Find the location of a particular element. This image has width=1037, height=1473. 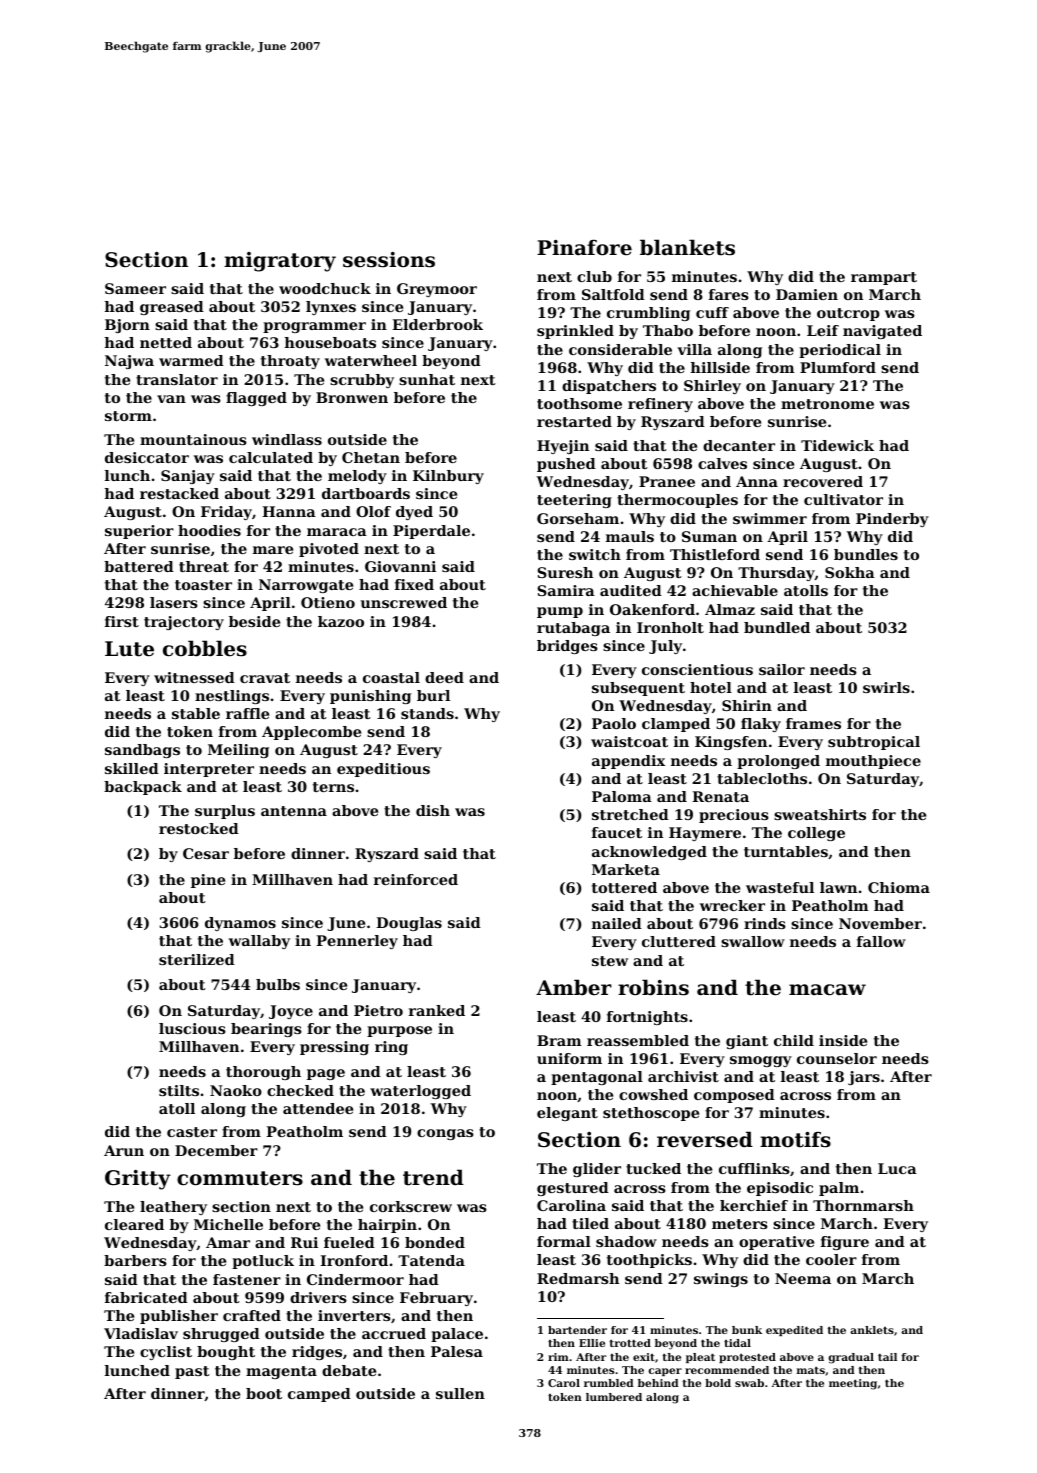

past is located at coordinates (192, 1372).
